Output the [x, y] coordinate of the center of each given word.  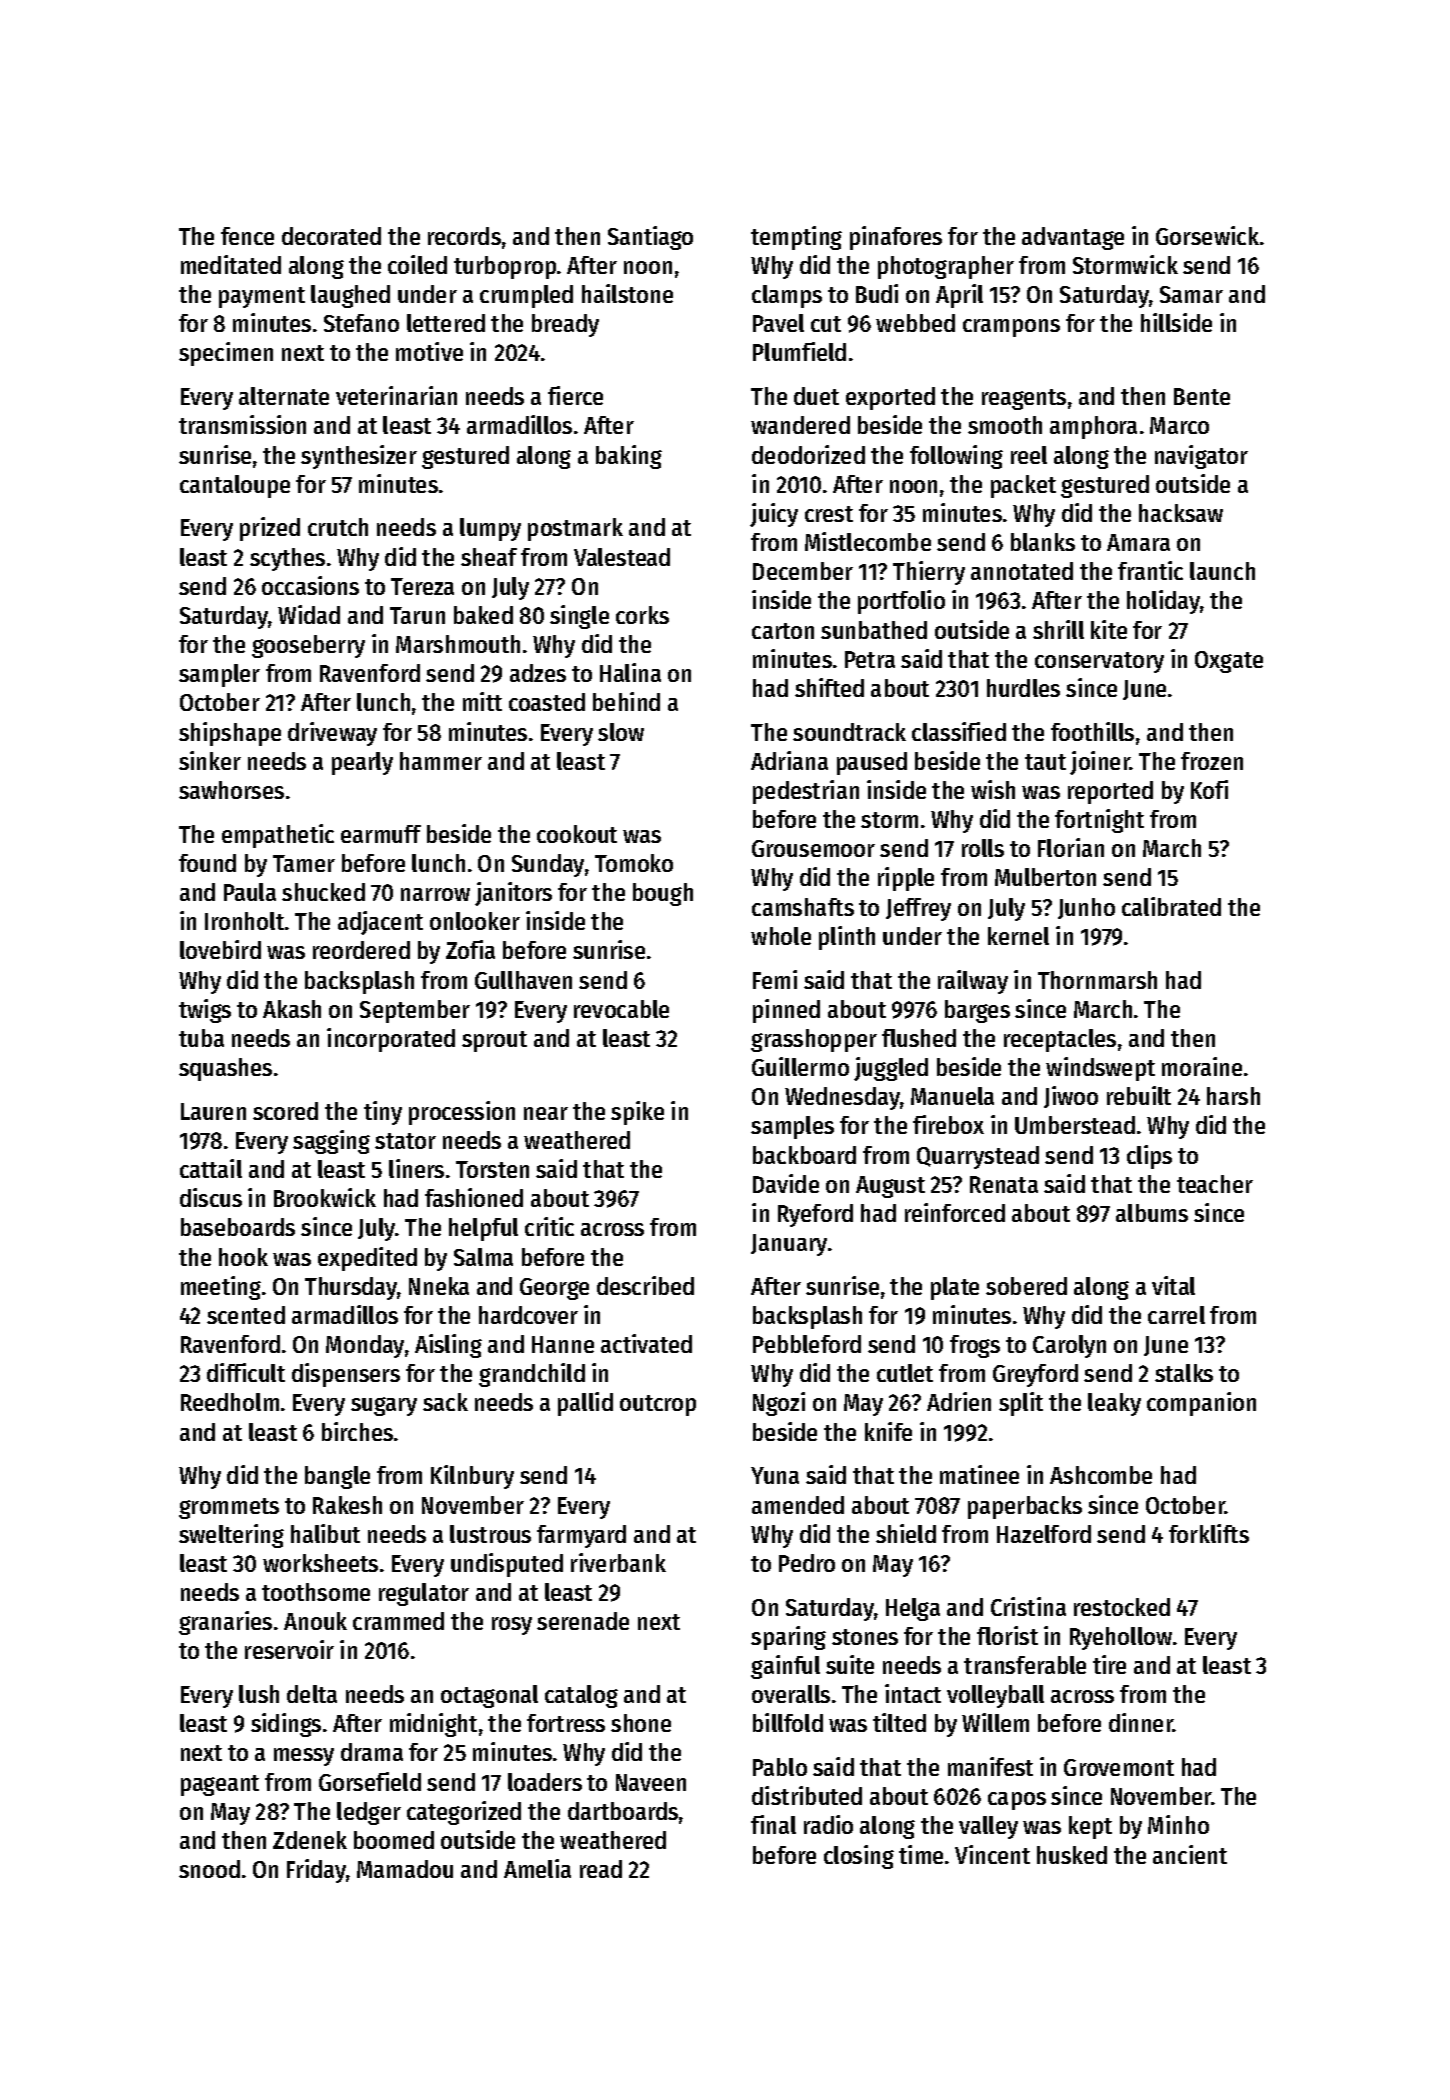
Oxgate [1229, 662]
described [645, 1285]
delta [312, 1694]
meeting [221, 1288]
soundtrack [849, 732]
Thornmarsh [1097, 980]
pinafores [896, 238]
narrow [435, 894]
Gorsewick [1207, 235]
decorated [331, 236]
